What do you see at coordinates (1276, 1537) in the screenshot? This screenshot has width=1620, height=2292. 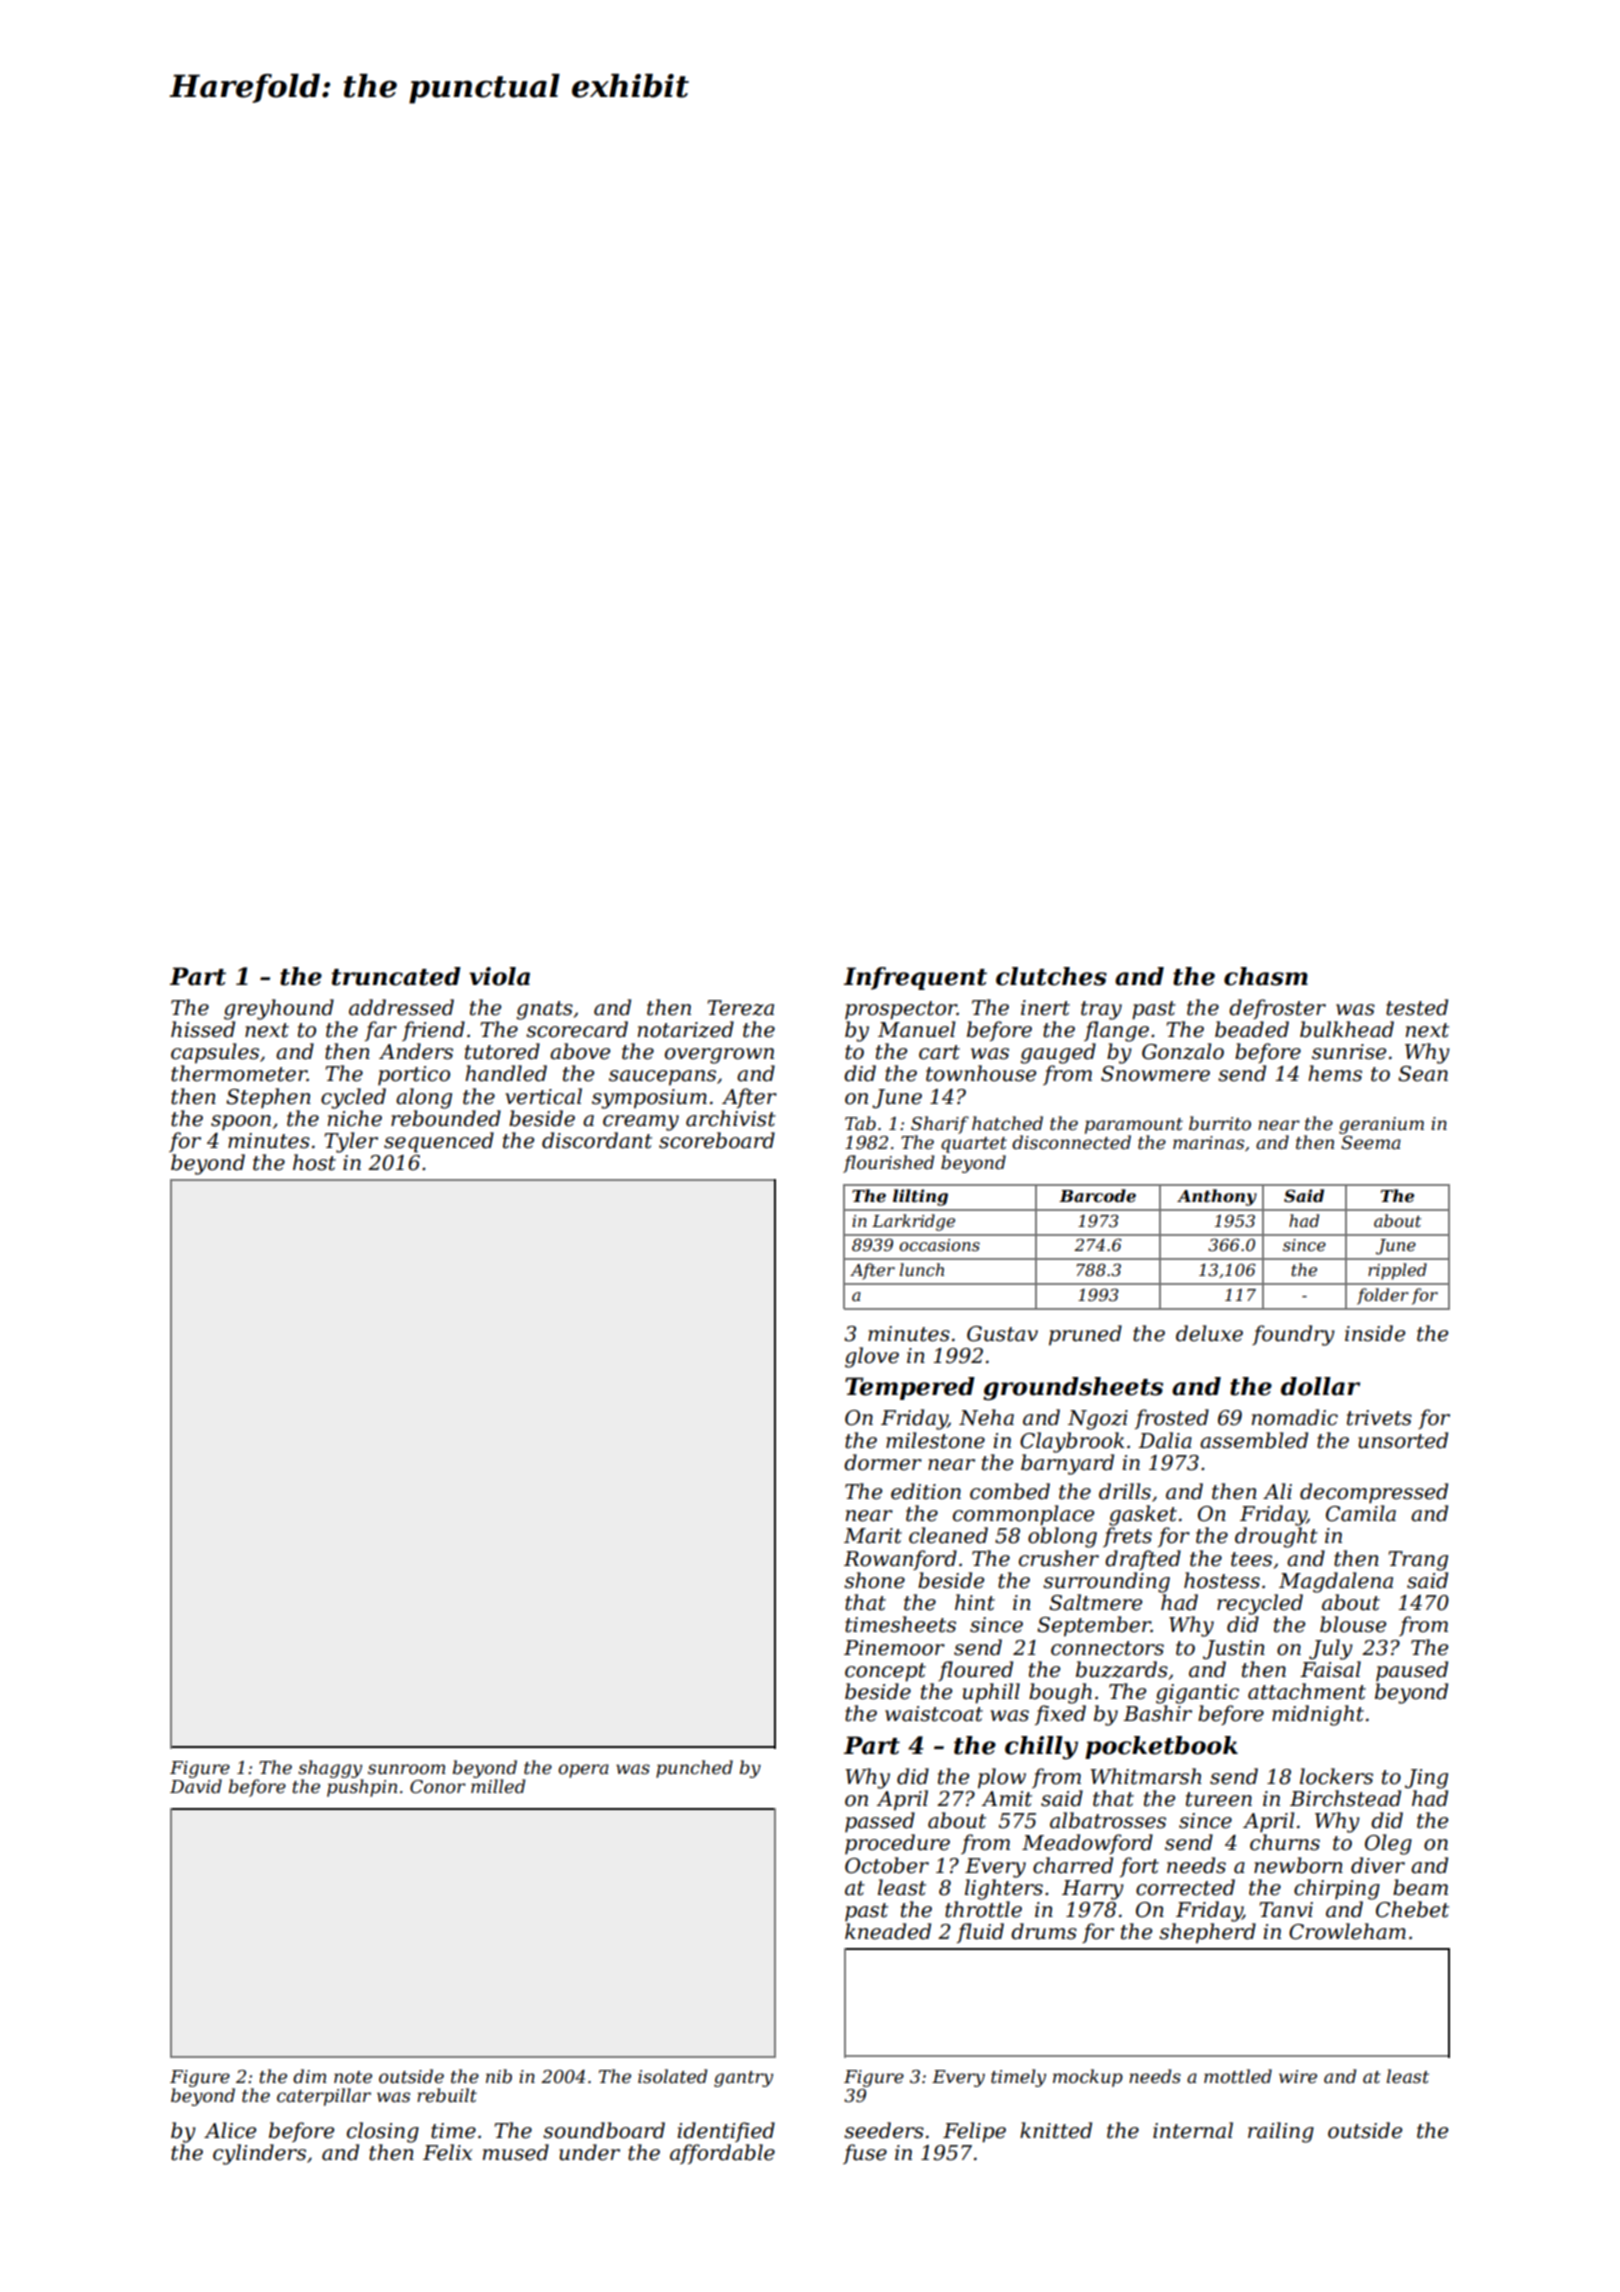 I see `drought` at bounding box center [1276, 1537].
